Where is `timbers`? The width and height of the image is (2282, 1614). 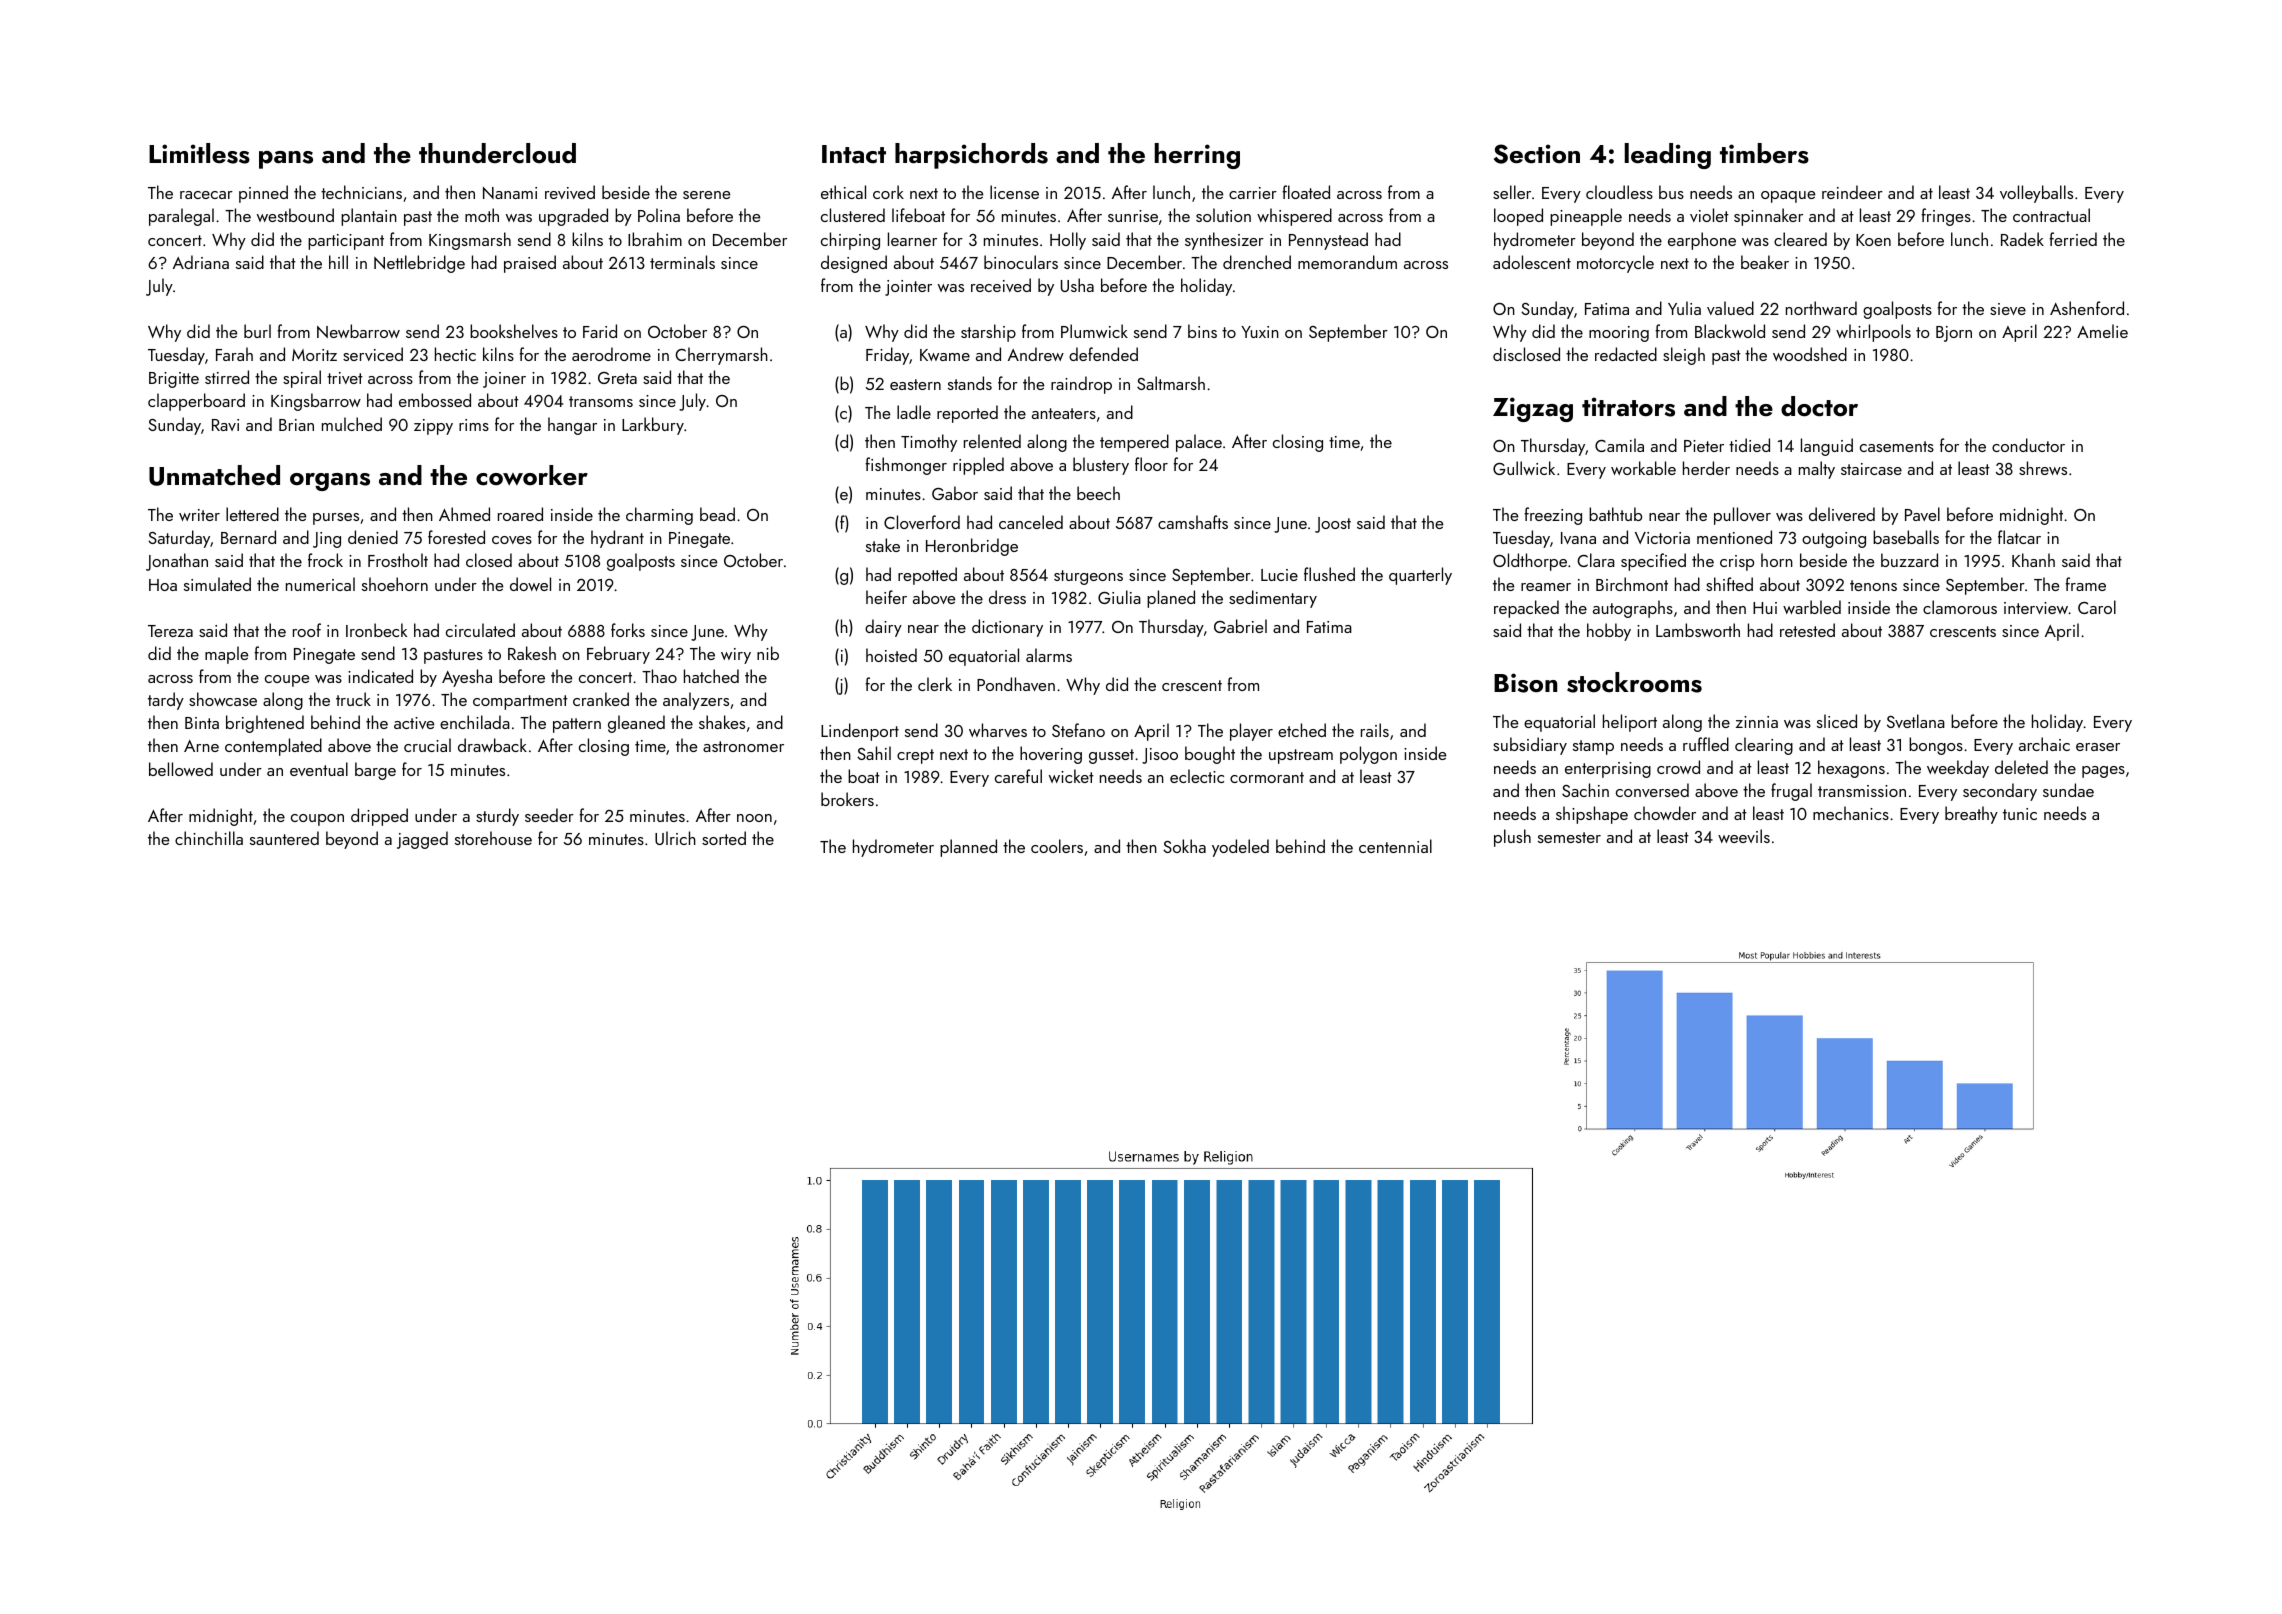
timbers is located at coordinates (1764, 153).
